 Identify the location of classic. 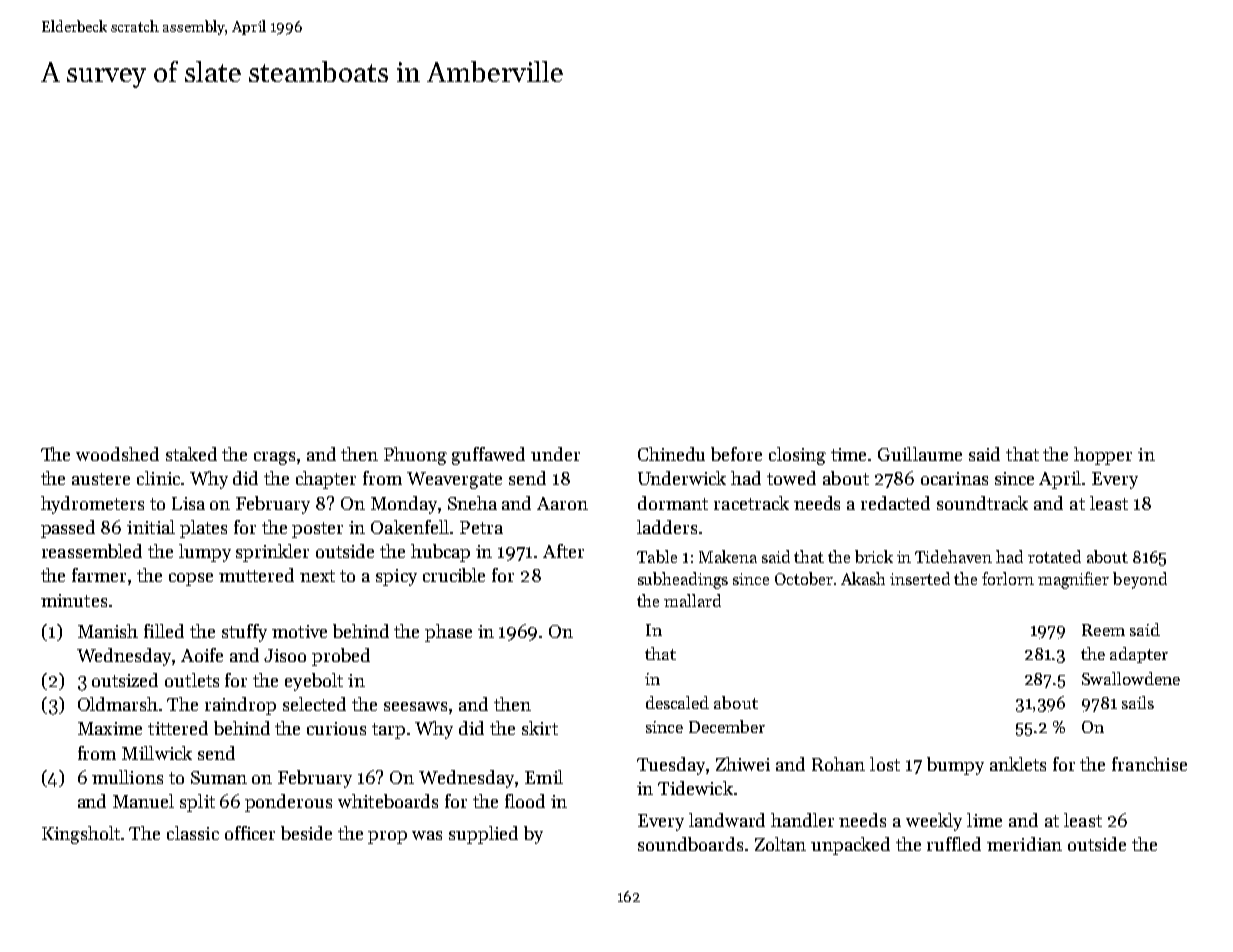
(193, 833).
